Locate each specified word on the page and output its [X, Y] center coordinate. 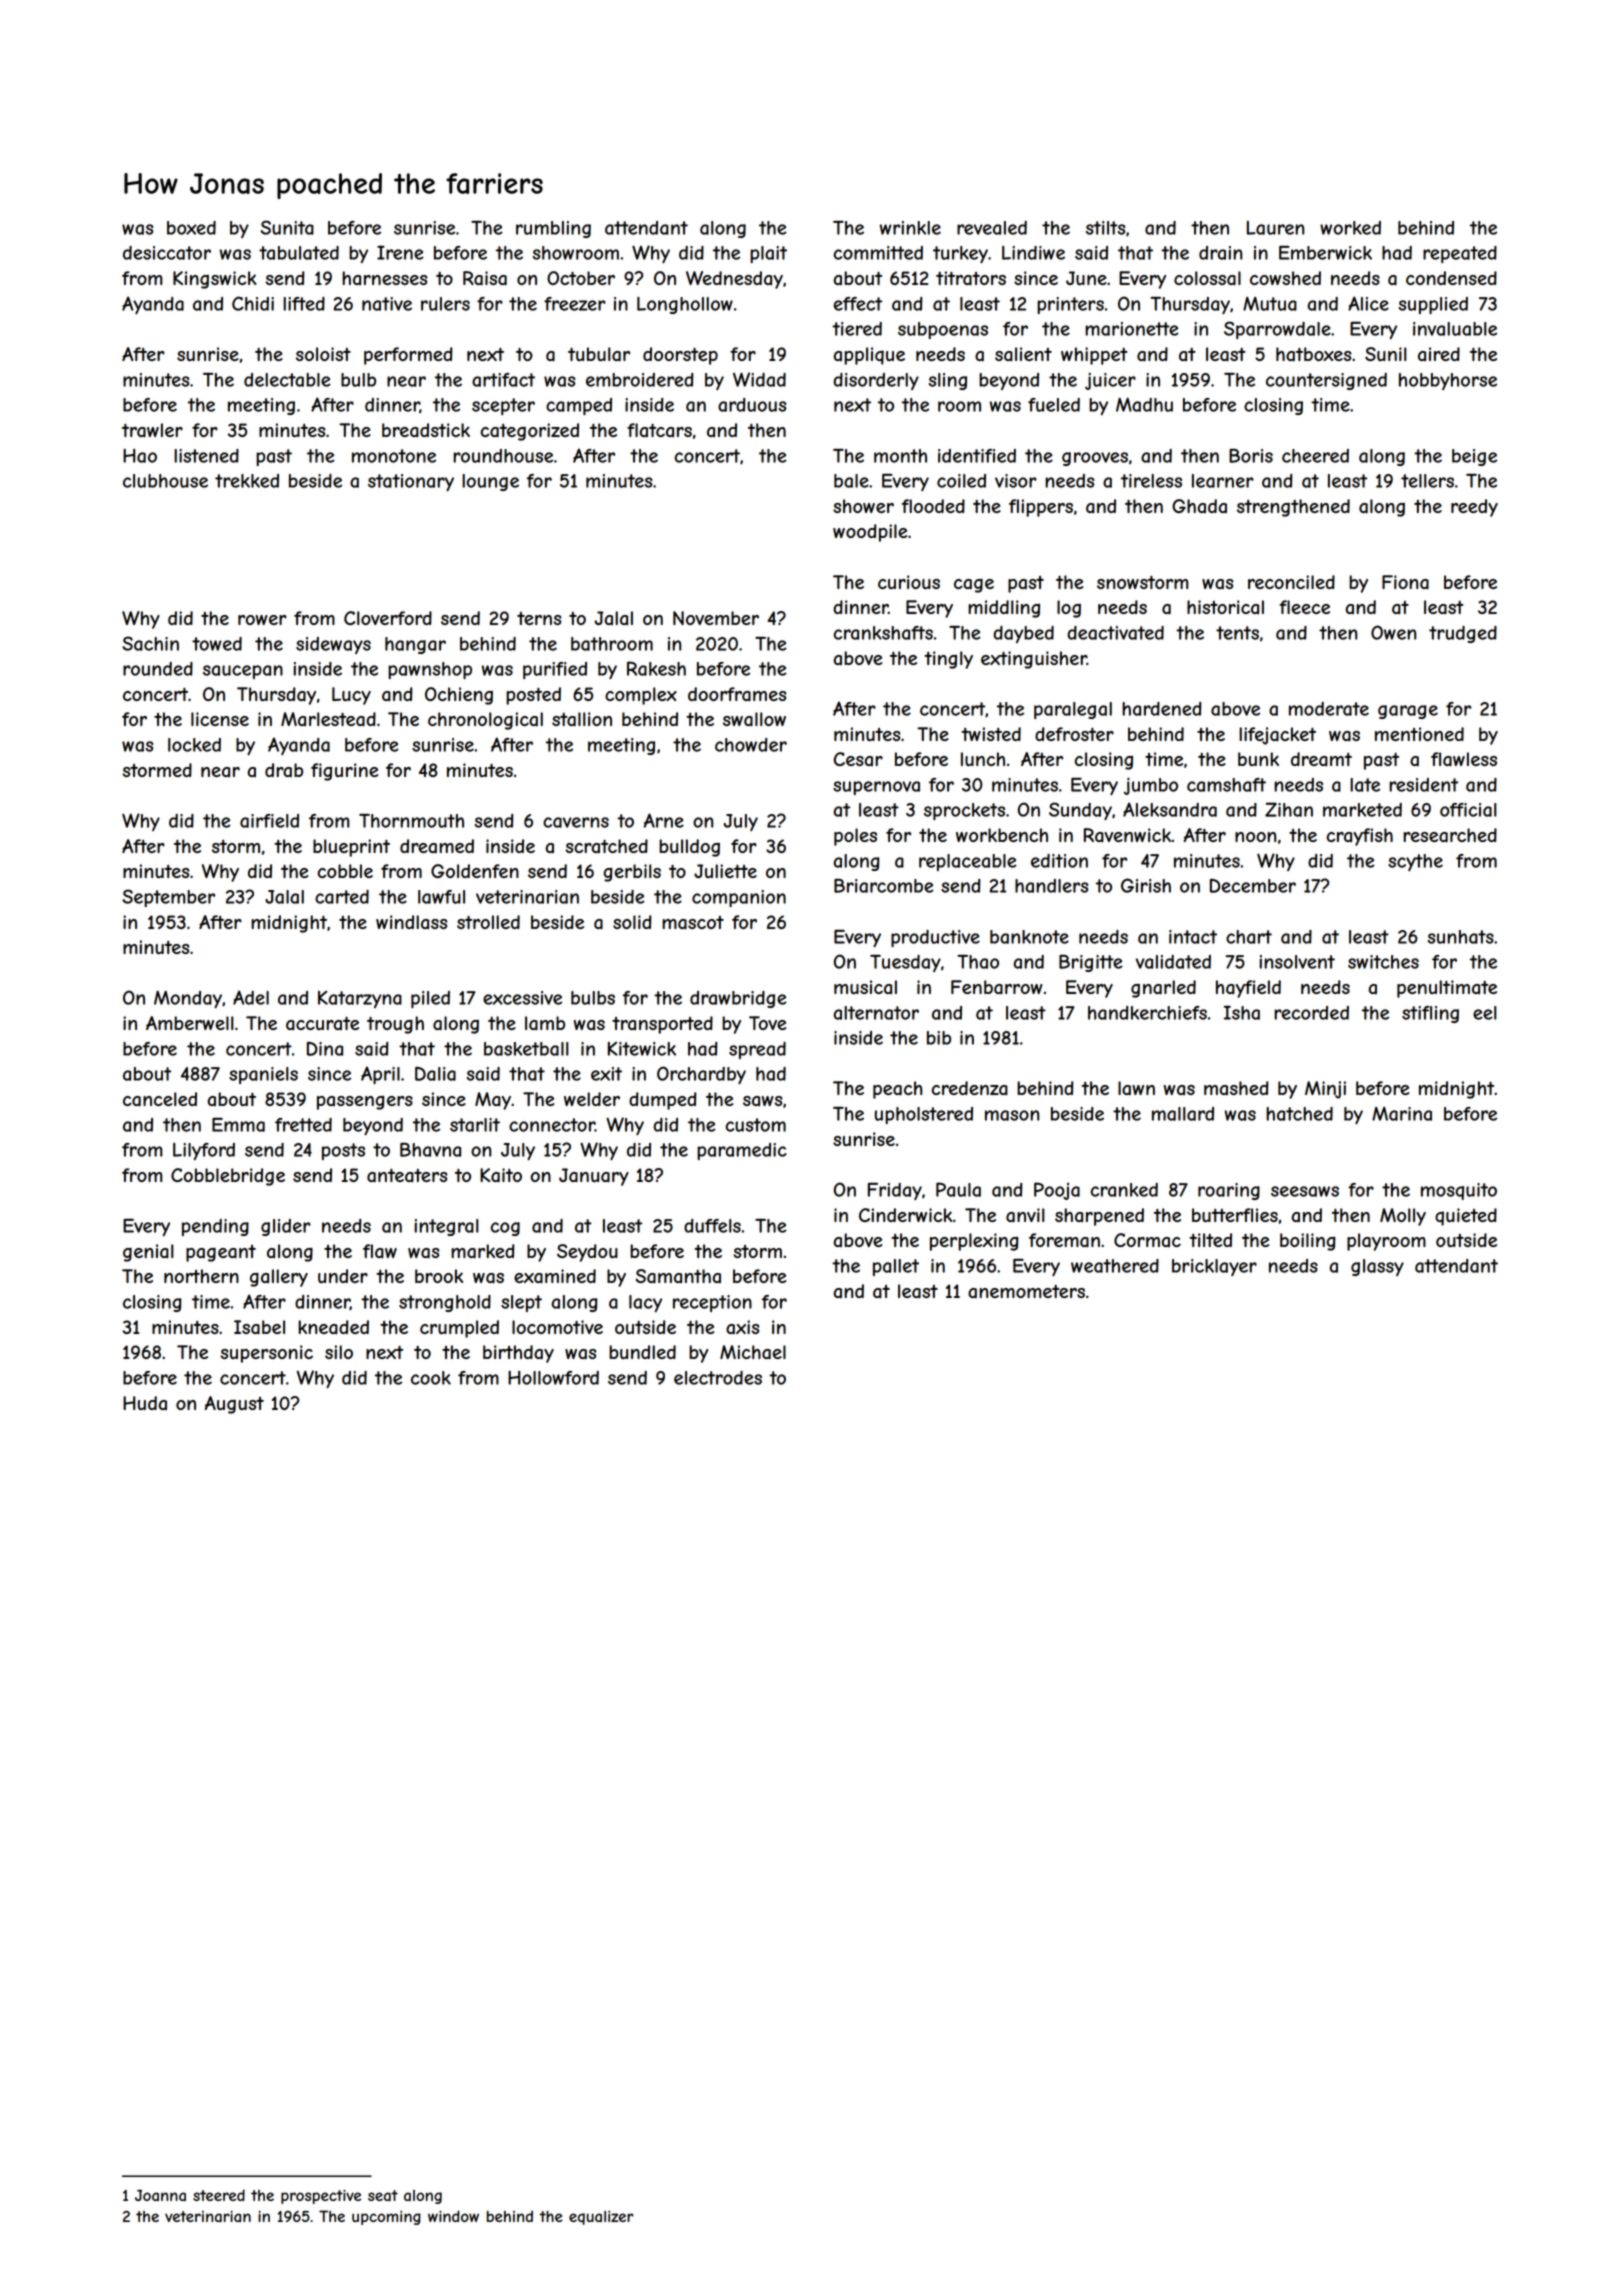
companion [739, 898]
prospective [321, 2197]
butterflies [1235, 1215]
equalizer [601, 2218]
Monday [188, 999]
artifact [503, 380]
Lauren [1275, 228]
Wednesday [734, 280]
